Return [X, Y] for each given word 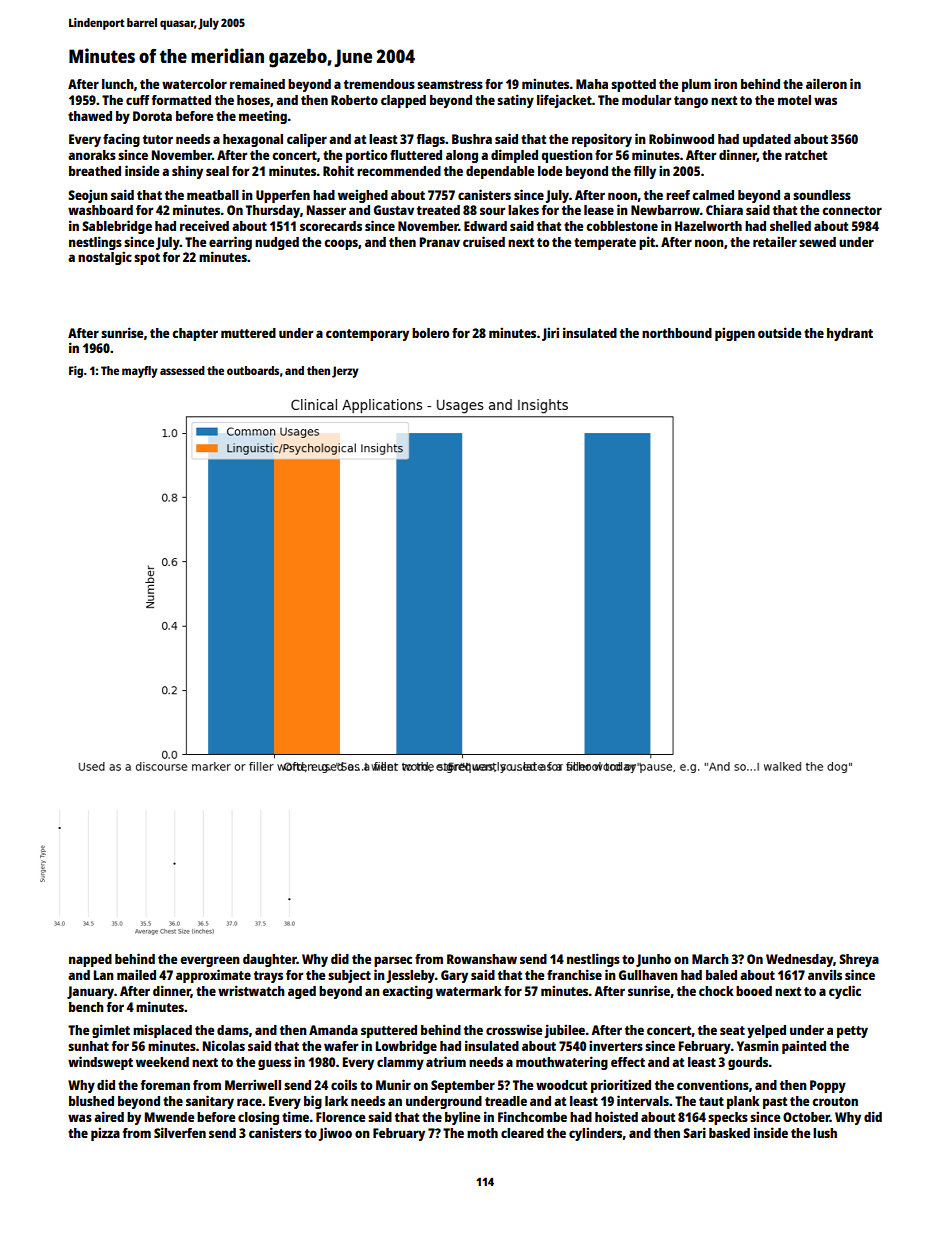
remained [257, 83]
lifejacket [564, 101]
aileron [826, 83]
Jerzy [345, 372]
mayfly [140, 372]
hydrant [850, 334]
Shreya [859, 960]
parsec [393, 961]
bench [86, 1007]
